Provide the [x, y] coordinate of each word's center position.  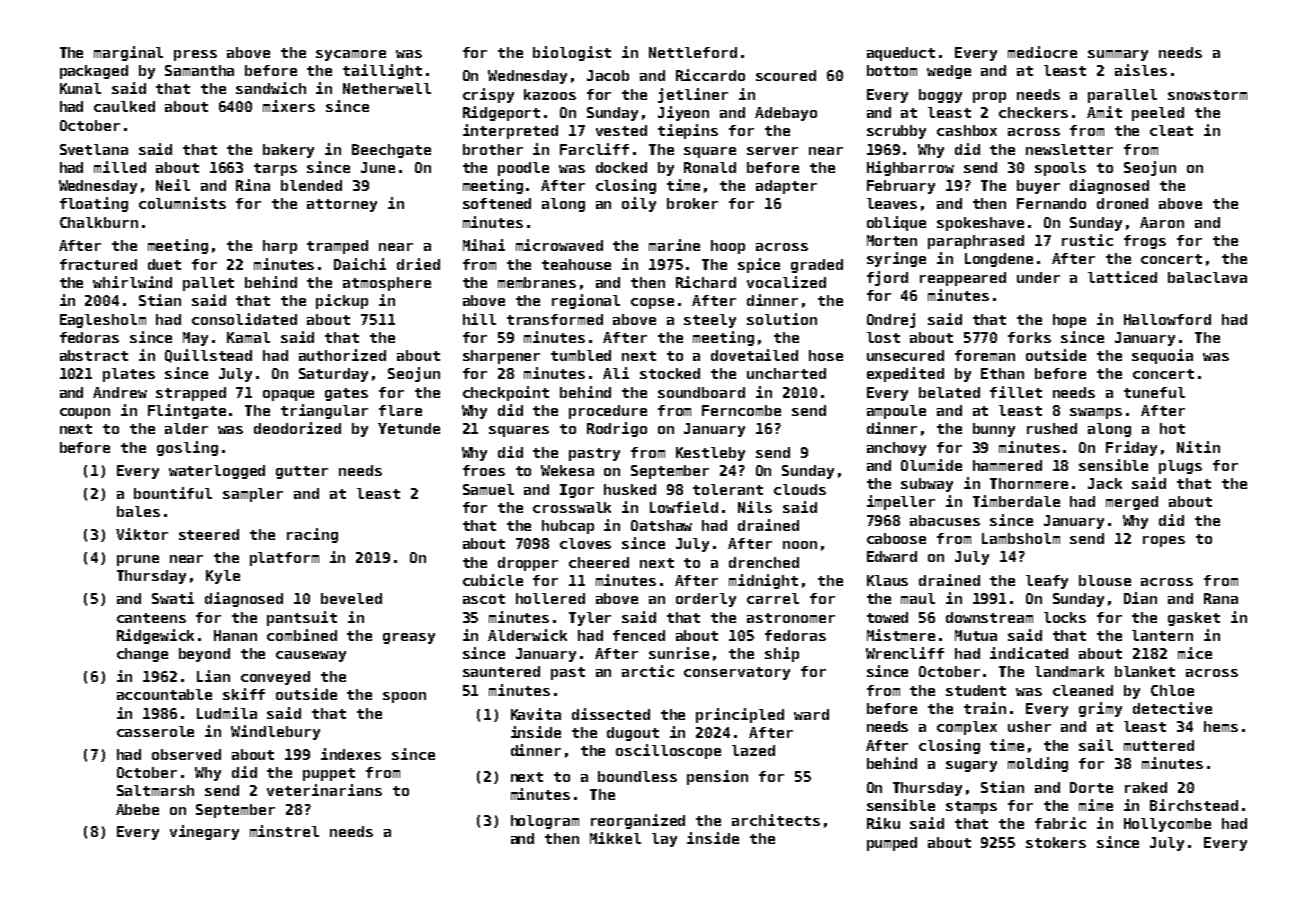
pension [717, 777]
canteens [151, 618]
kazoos [550, 94]
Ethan [1002, 373]
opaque [288, 395]
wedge [949, 72]
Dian [1140, 598]
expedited [905, 374]
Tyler [590, 619]
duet [164, 264]
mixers [289, 106]
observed [186, 754]
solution [782, 319]
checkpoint [506, 393]
